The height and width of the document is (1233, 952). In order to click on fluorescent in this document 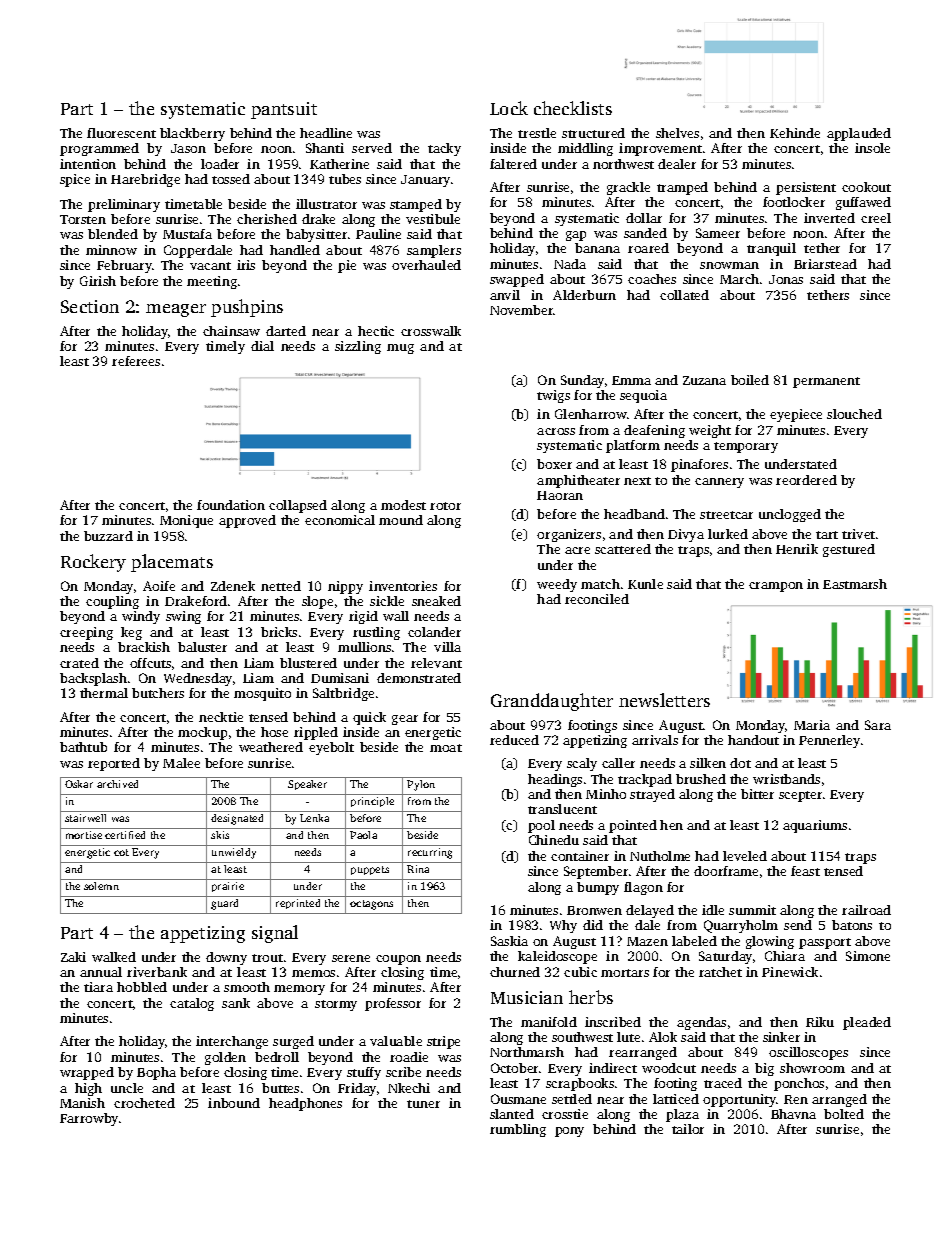, I will do `click(121, 133)`.
